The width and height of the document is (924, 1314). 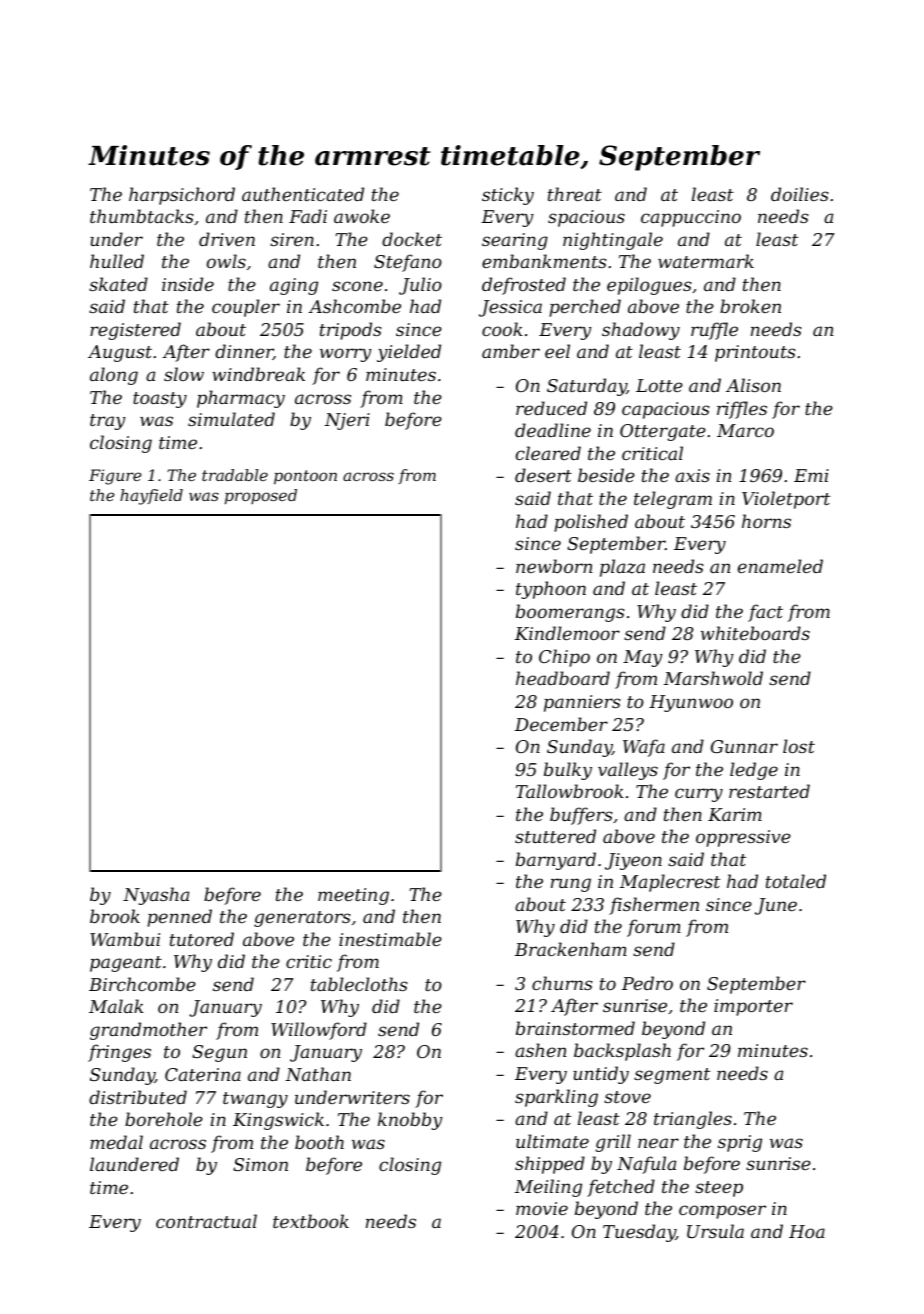 I want to click on Ursula, so click(x=715, y=1231).
